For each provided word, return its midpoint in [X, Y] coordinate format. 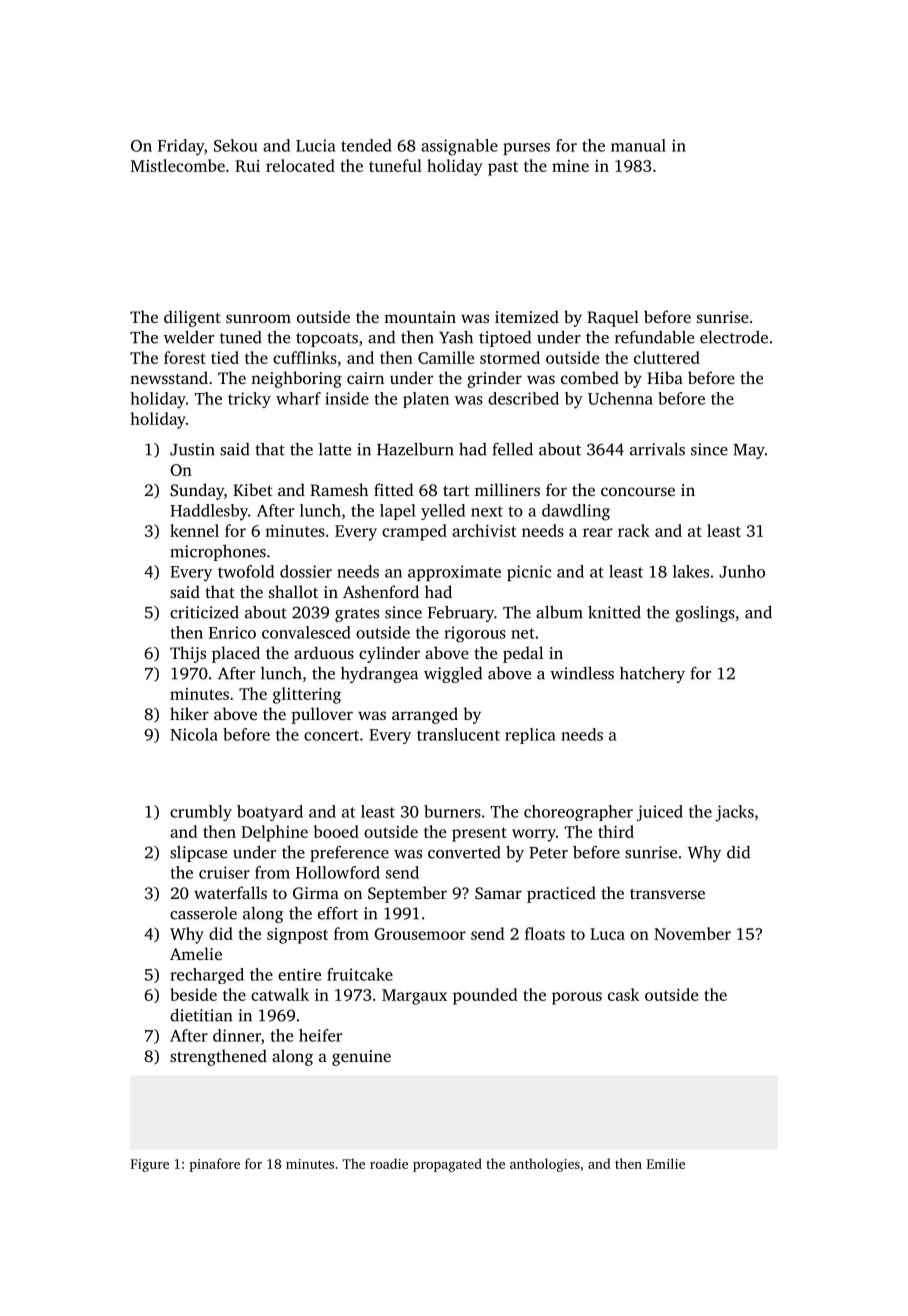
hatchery [652, 675]
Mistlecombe [178, 165]
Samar [498, 893]
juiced [659, 813]
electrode [734, 337]
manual [638, 145]
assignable [459, 147]
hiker [189, 713]
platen [426, 400]
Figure [150, 1165]
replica [530, 736]
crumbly [201, 813]
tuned [241, 337]
